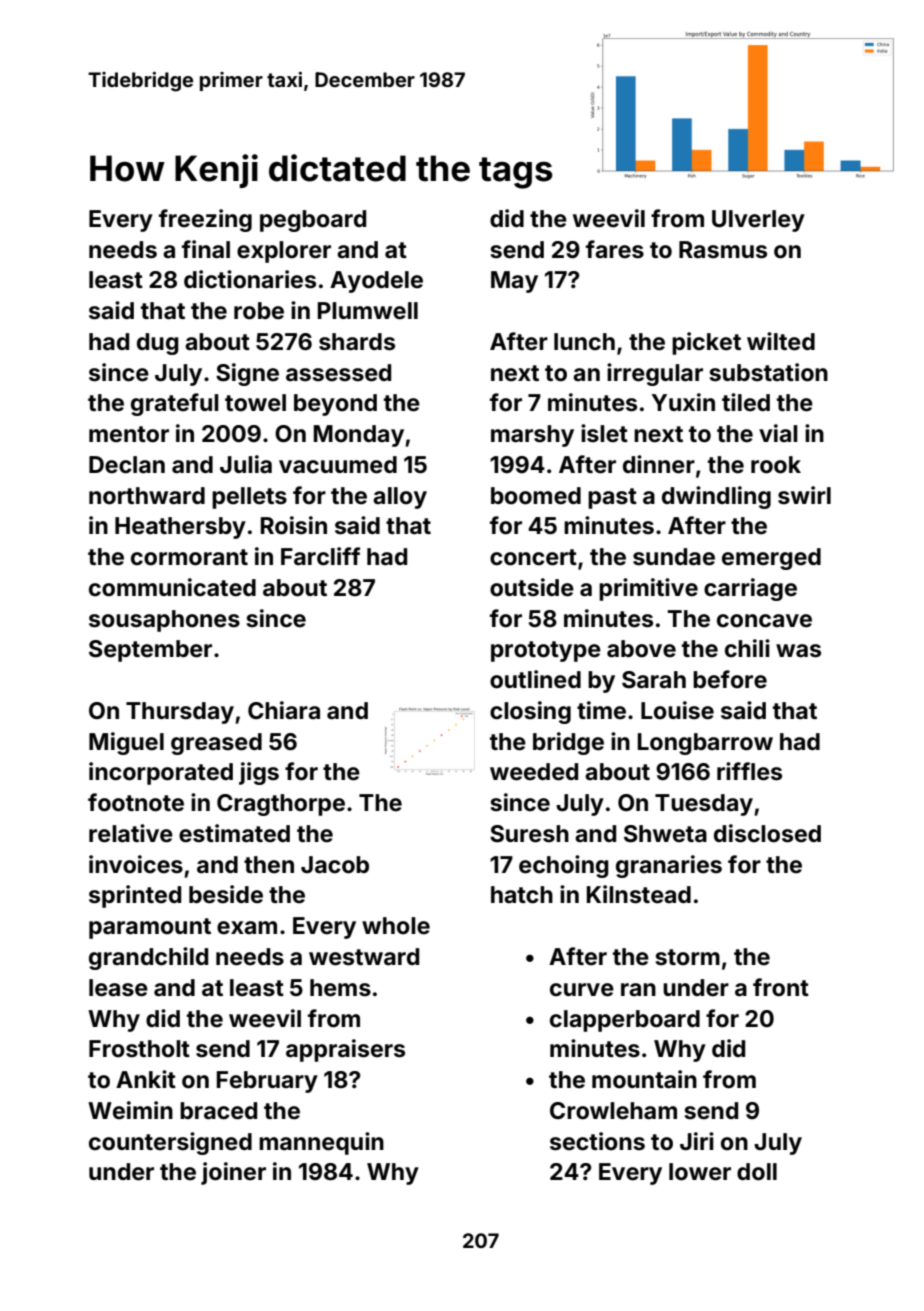  Describe the element at coordinates (665, 834) in the document. I see `Shweta` at that location.
